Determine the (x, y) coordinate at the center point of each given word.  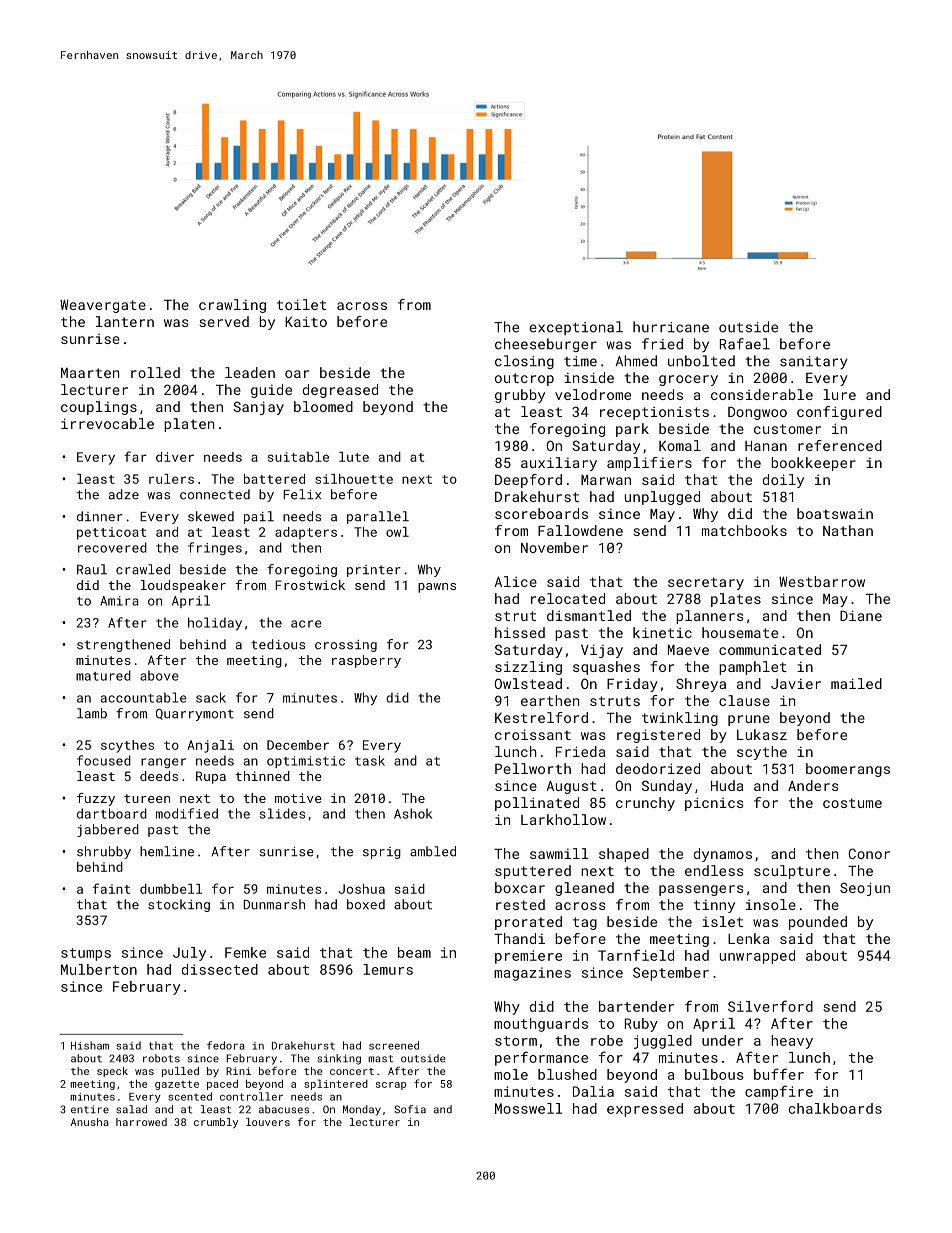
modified (187, 813)
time (580, 361)
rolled (155, 372)
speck (112, 1072)
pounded (818, 923)
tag (585, 923)
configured (839, 413)
